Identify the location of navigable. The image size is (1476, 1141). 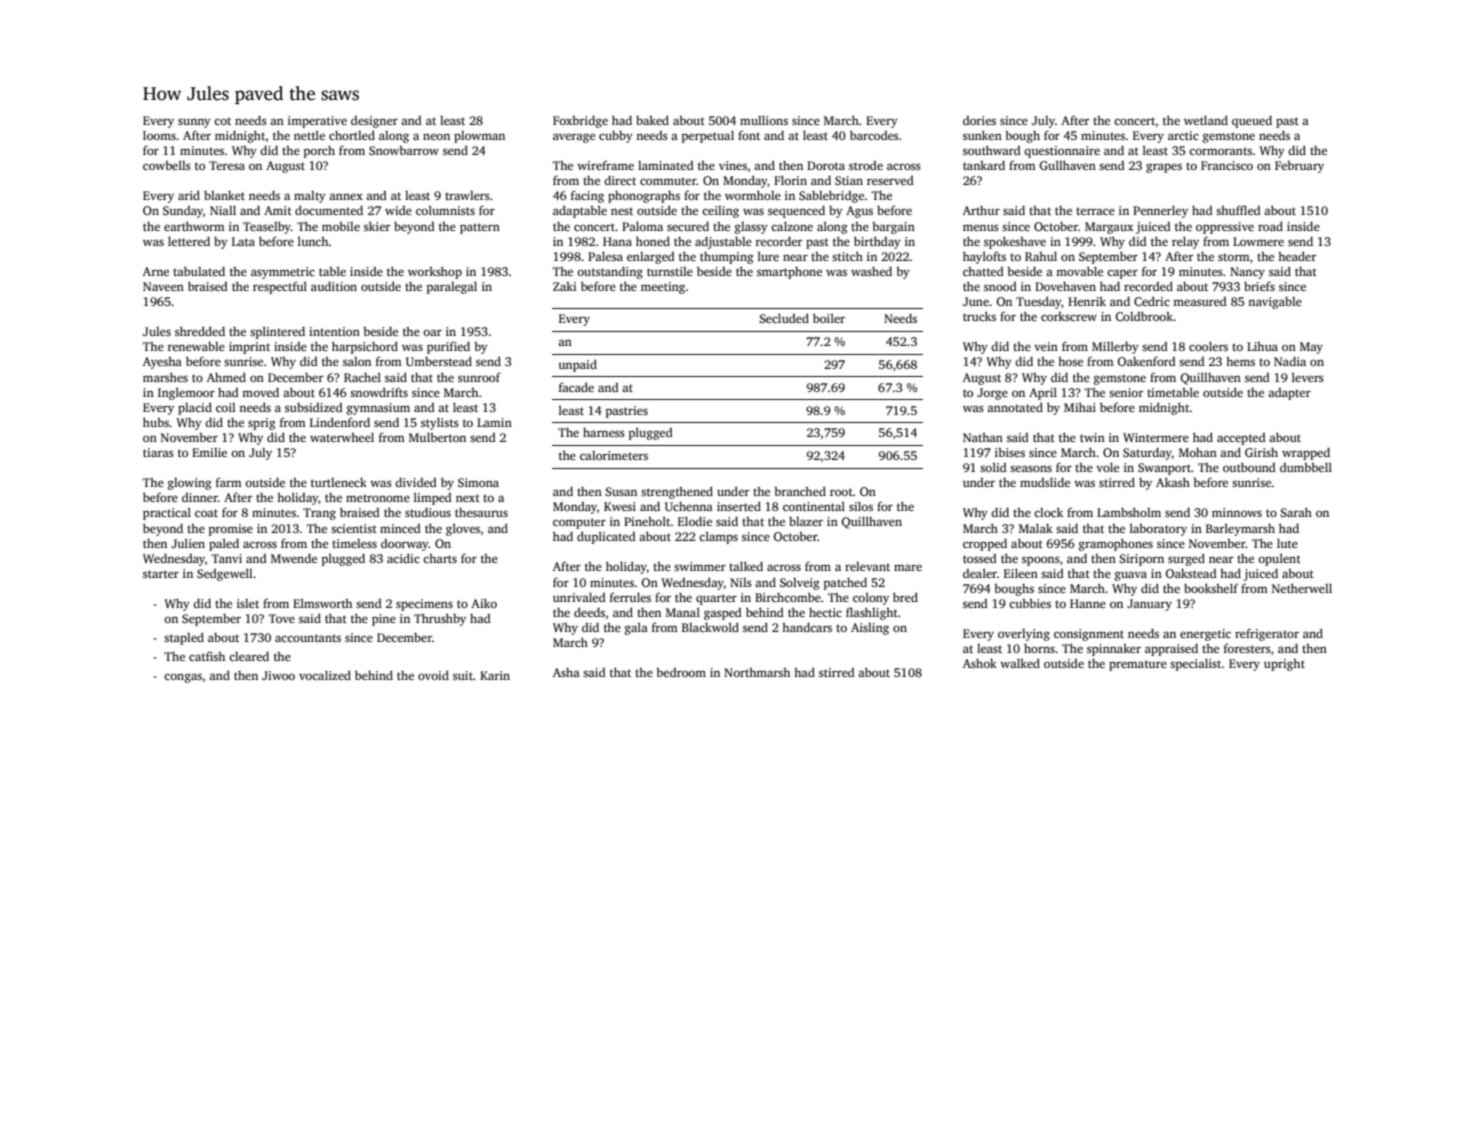
(1275, 302).
